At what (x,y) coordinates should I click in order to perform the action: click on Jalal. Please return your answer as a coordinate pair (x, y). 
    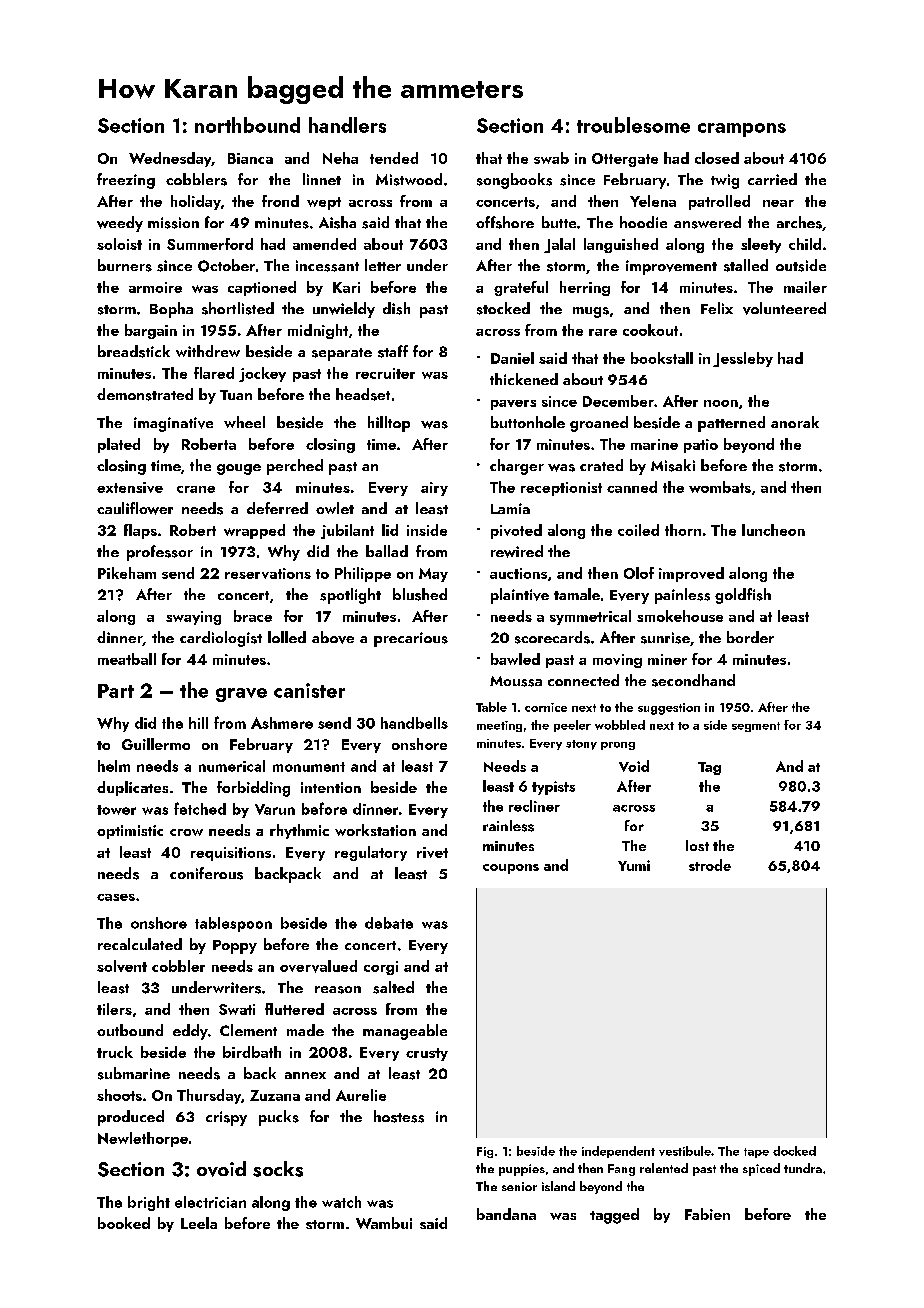
    Looking at the image, I should click on (559, 245).
